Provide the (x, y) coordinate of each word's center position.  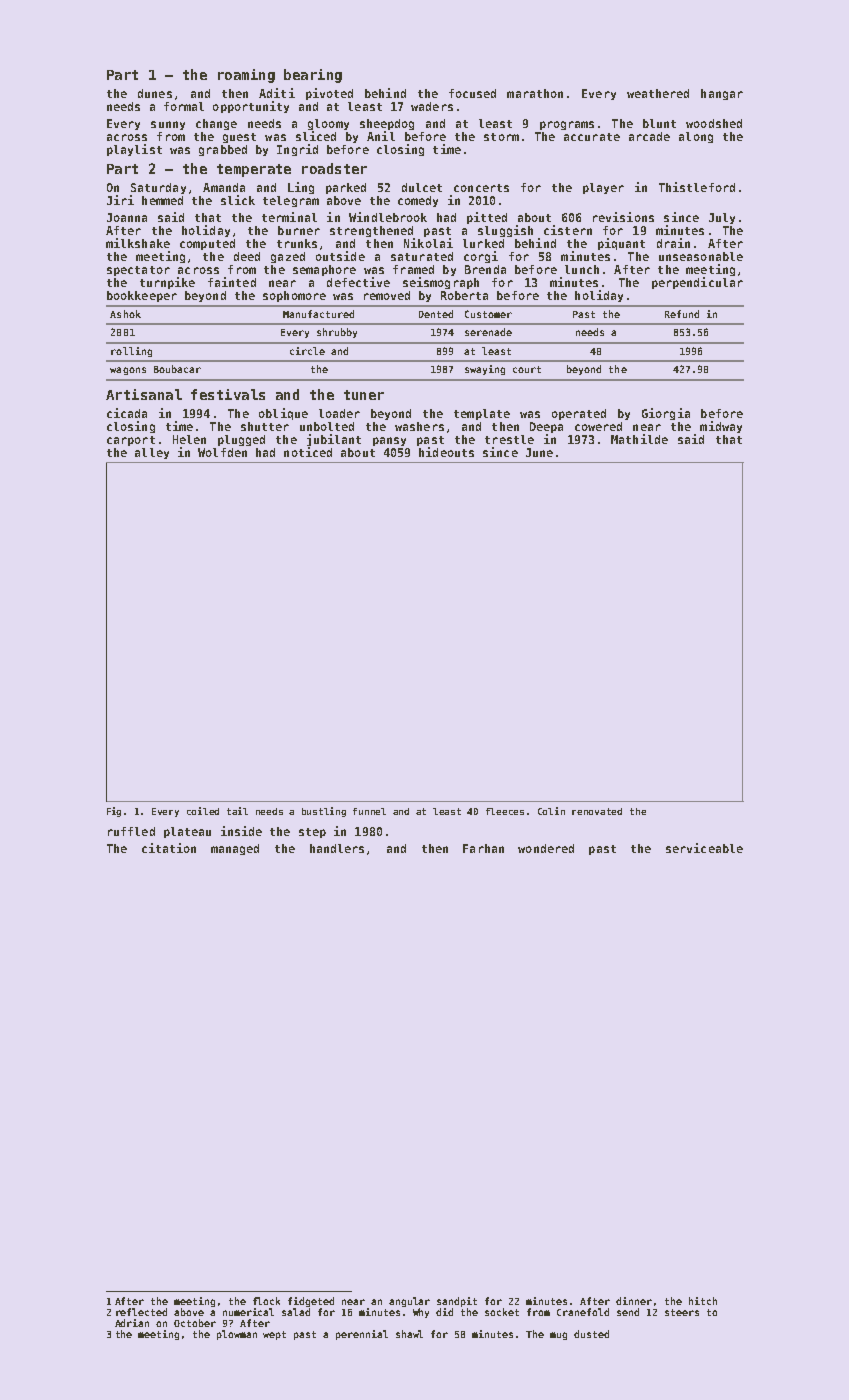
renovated (597, 811)
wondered (546, 848)
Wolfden (222, 452)
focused (472, 93)
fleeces (505, 811)
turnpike (167, 283)
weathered (658, 93)
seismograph (441, 283)
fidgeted (311, 1302)
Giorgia (666, 414)
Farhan (483, 848)
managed (235, 849)
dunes (155, 93)
